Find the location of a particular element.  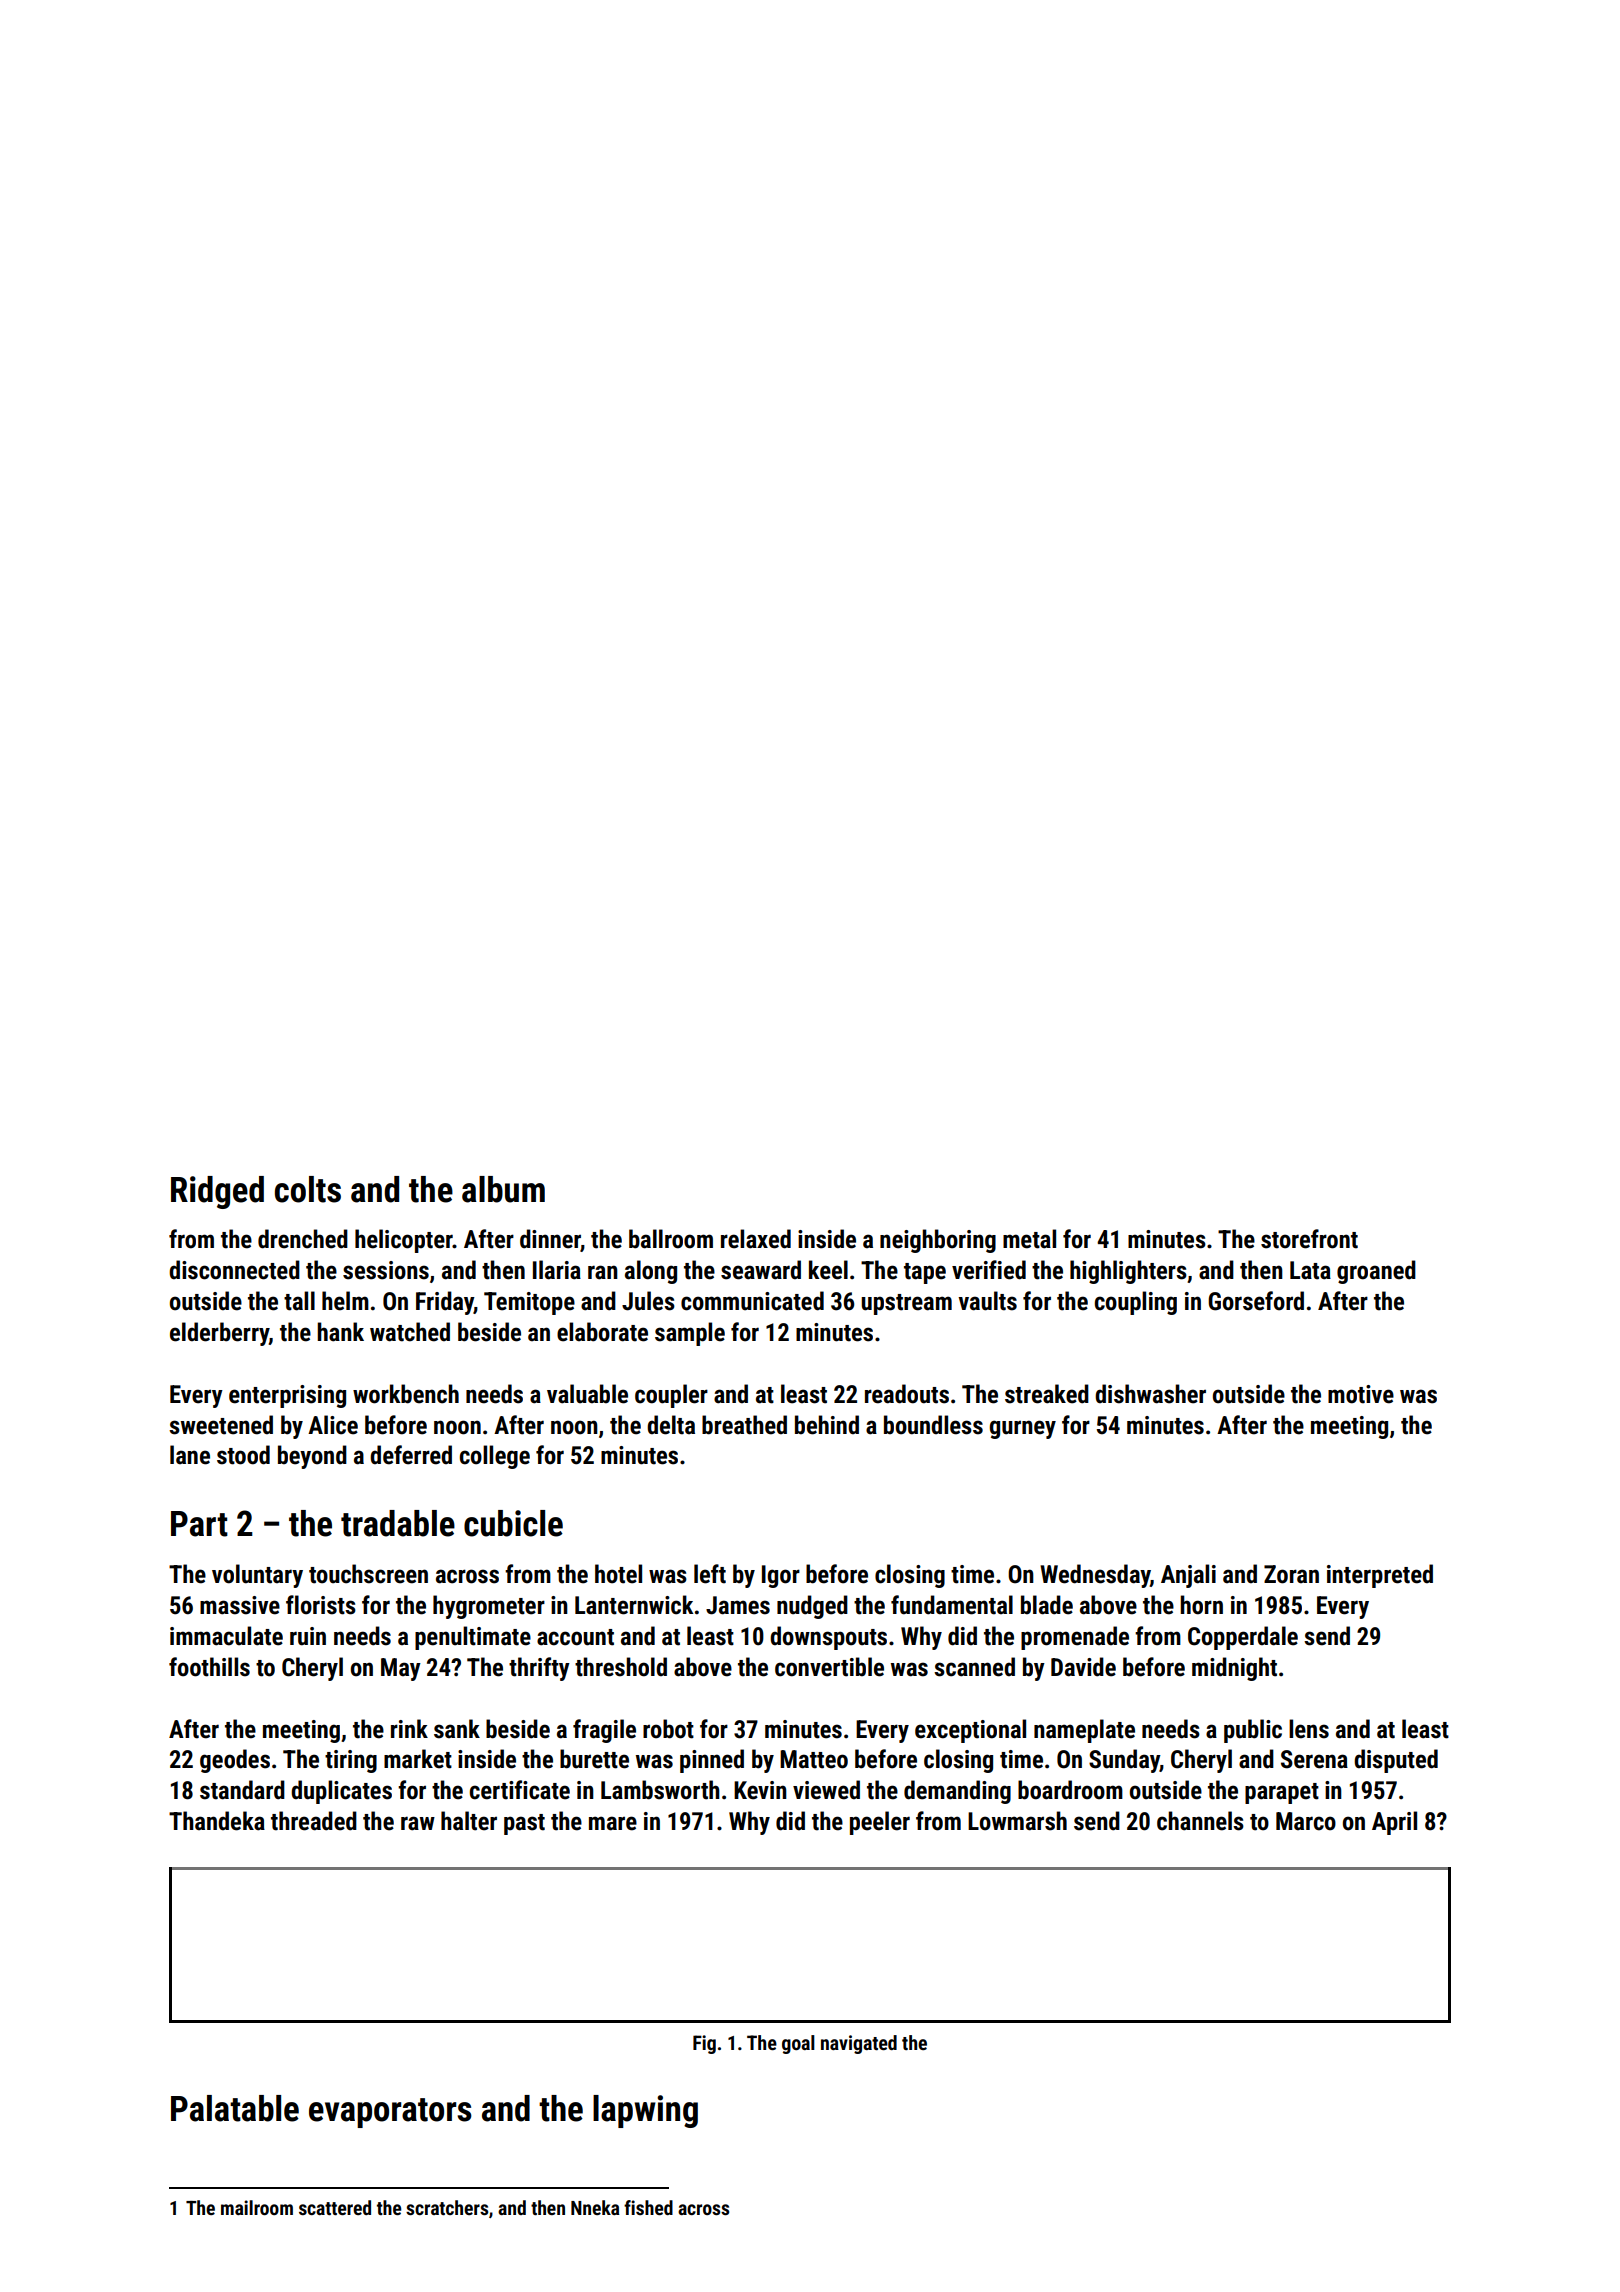

navigated is located at coordinates (859, 2044).
